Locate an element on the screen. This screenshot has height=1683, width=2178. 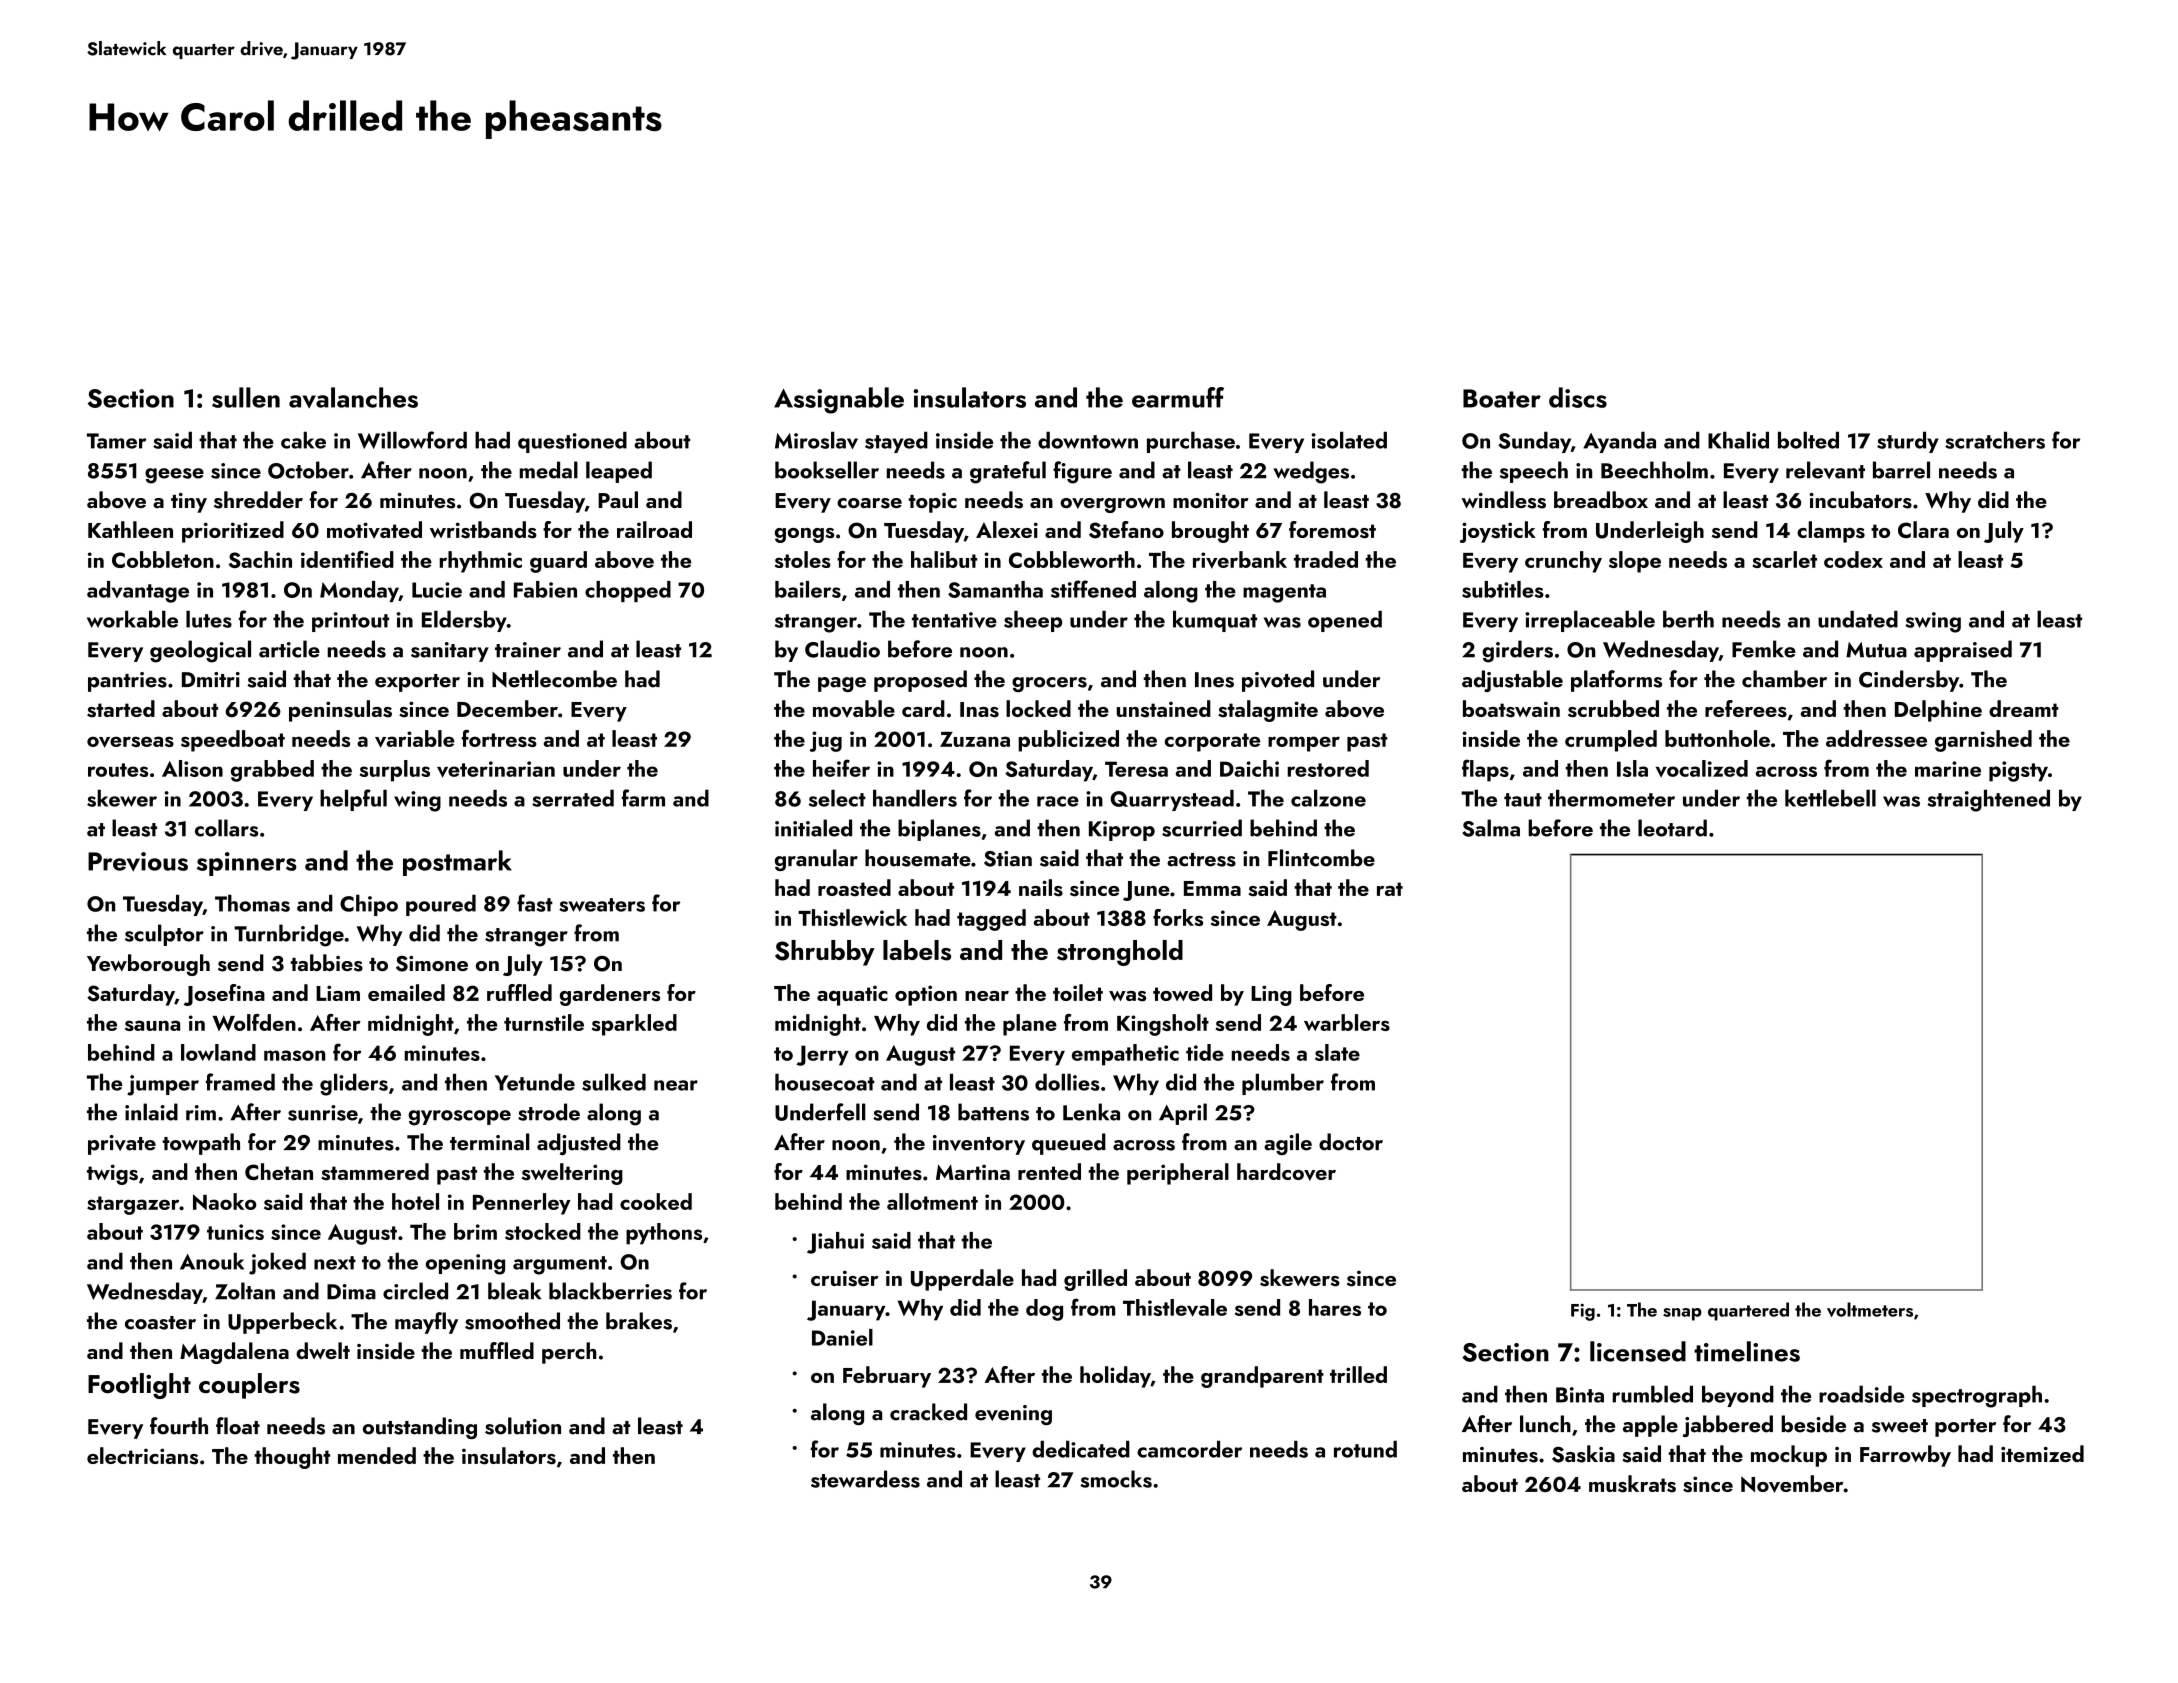
race is located at coordinates (1058, 801).
